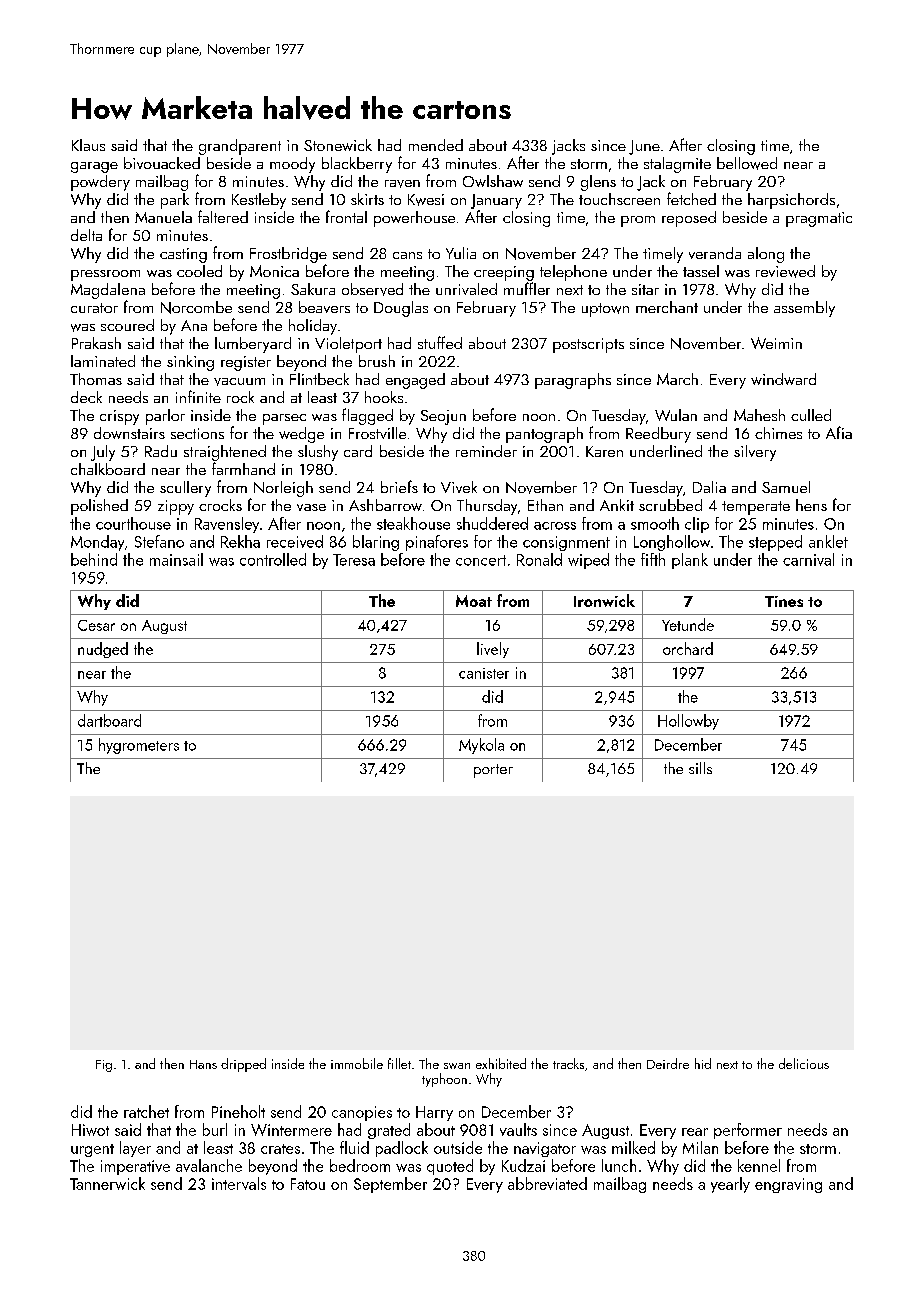  I want to click on sinking, so click(190, 363).
